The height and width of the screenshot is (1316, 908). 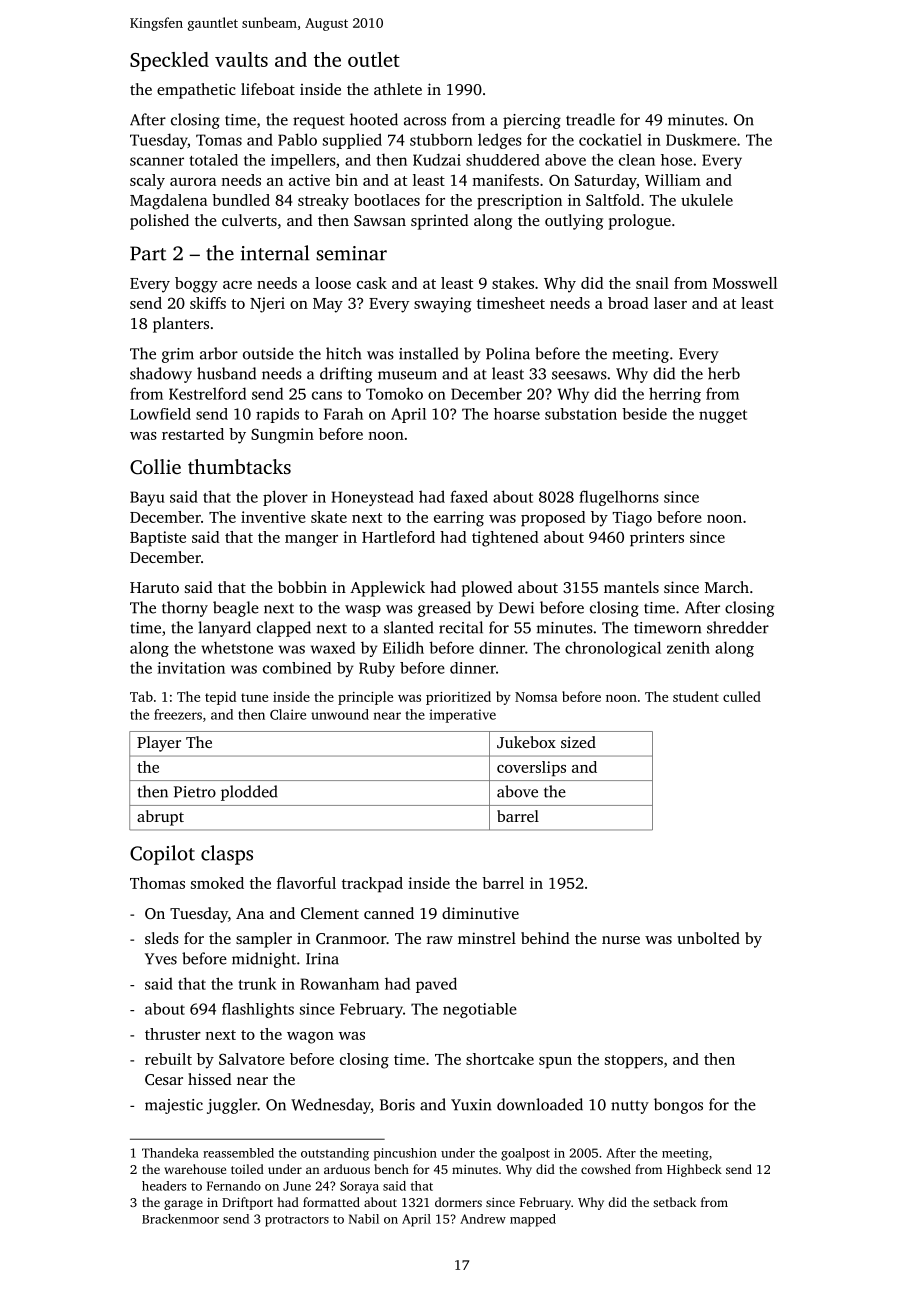 What do you see at coordinates (380, 220) in the screenshot?
I see `Sawsan` at bounding box center [380, 220].
